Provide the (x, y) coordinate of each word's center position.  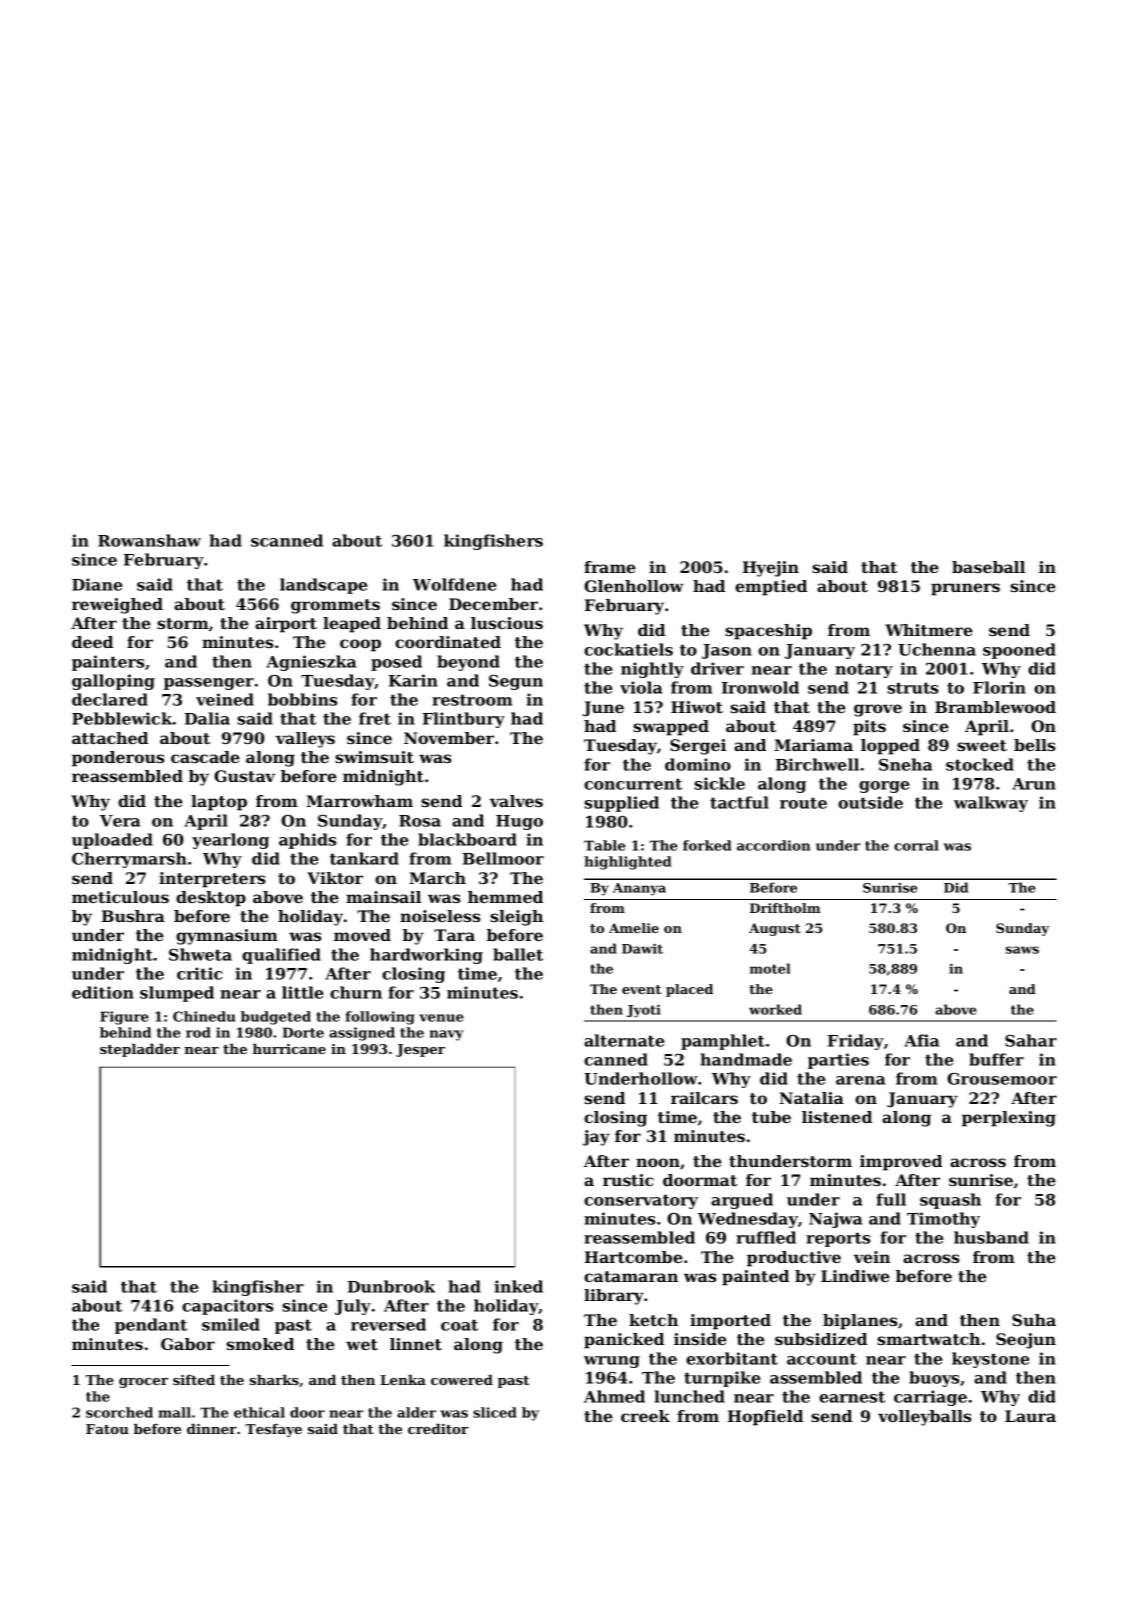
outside (870, 802)
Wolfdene (454, 584)
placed (689, 990)
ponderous (118, 759)
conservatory (641, 1201)
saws (1022, 950)
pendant (151, 1326)
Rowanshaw (149, 540)
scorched (119, 1412)
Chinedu (204, 1016)
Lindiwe (855, 1276)
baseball (988, 567)
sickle (719, 783)
